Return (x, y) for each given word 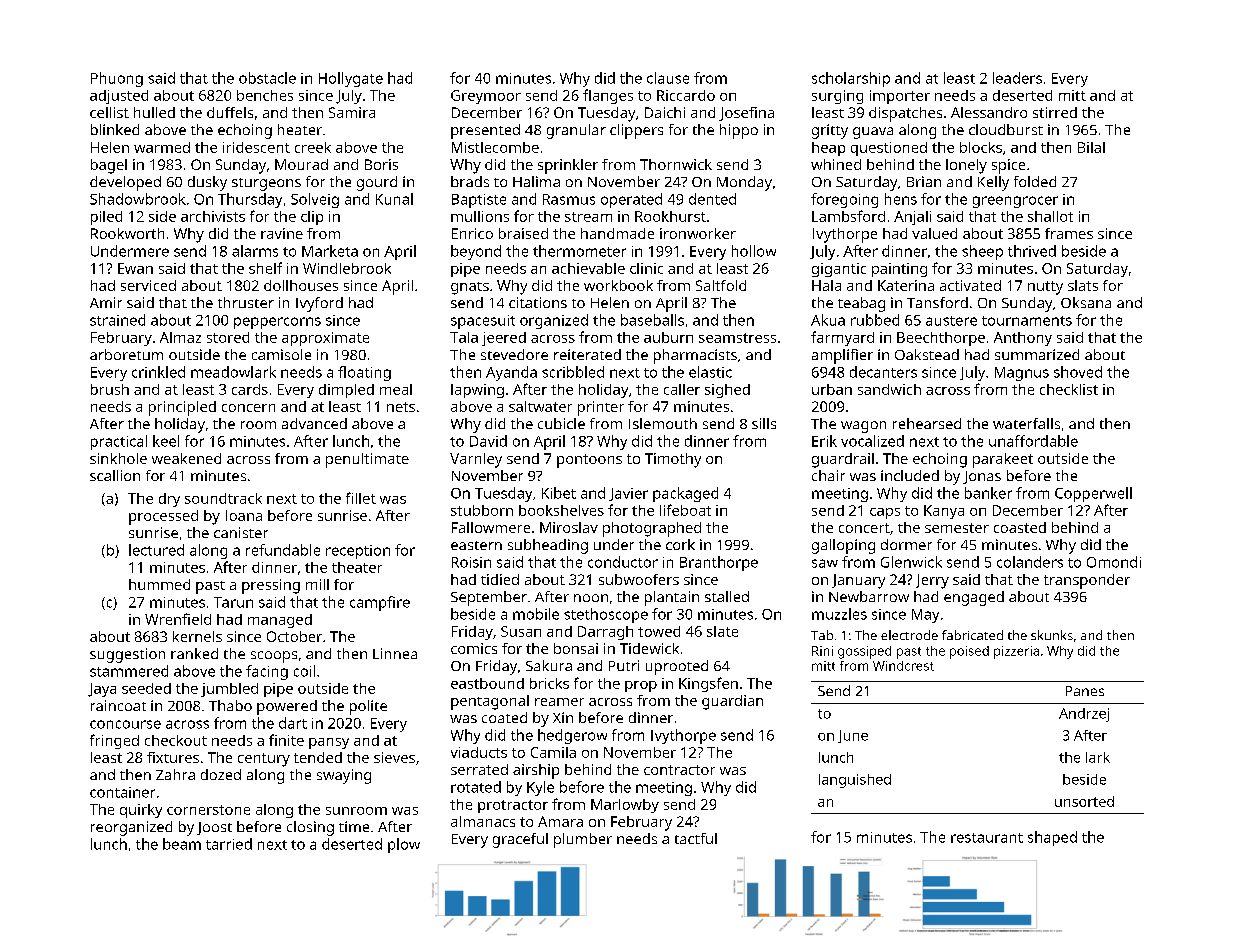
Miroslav (569, 527)
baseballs (652, 320)
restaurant (987, 838)
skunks (1052, 635)
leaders (1017, 78)
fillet (361, 498)
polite (368, 707)
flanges (608, 96)
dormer (906, 544)
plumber (583, 840)
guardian (732, 702)
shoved (1078, 372)
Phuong (117, 79)
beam (182, 844)
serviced (148, 285)
